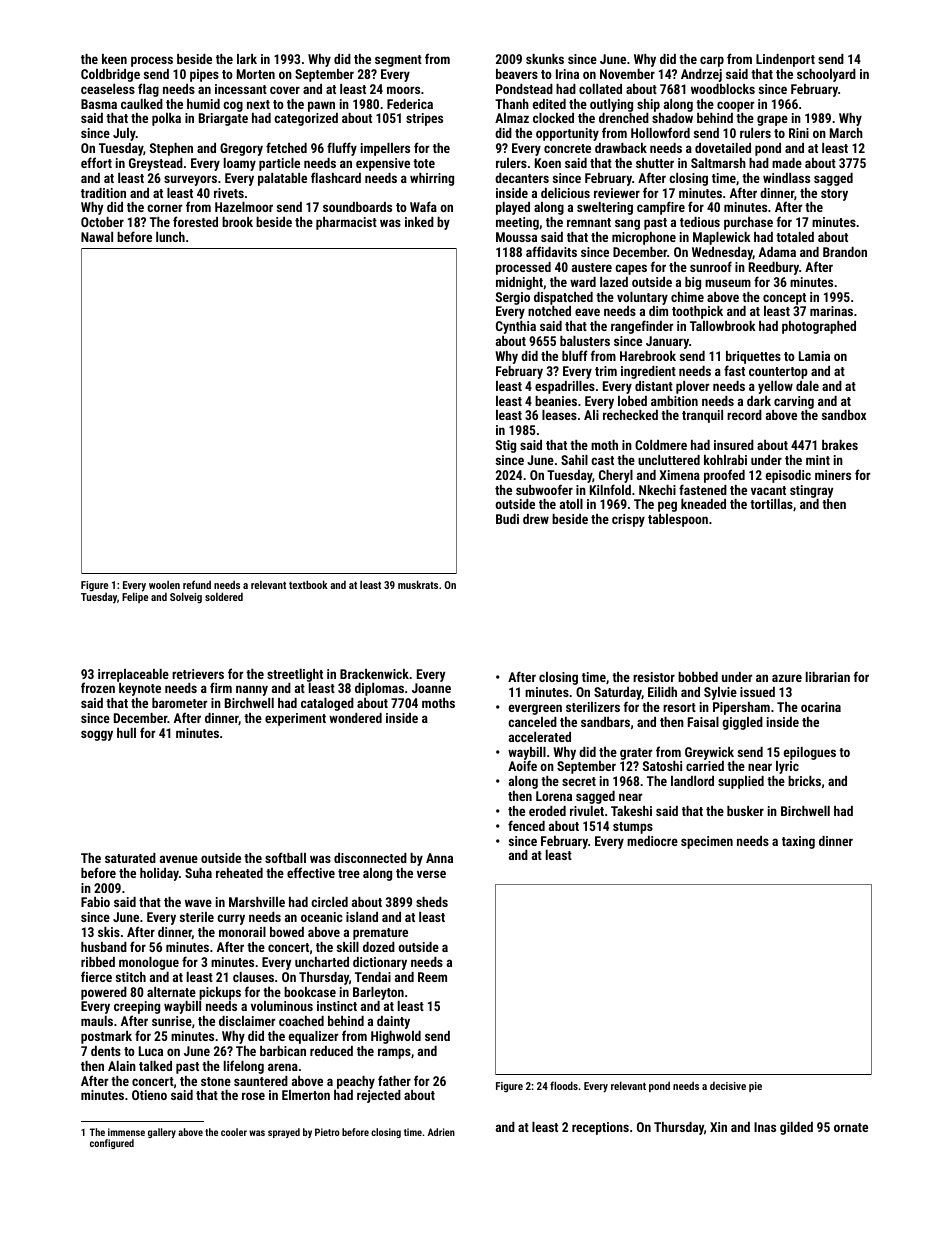 The width and height of the image is (952, 1233). What do you see at coordinates (102, 222) in the image?
I see `October` at bounding box center [102, 222].
